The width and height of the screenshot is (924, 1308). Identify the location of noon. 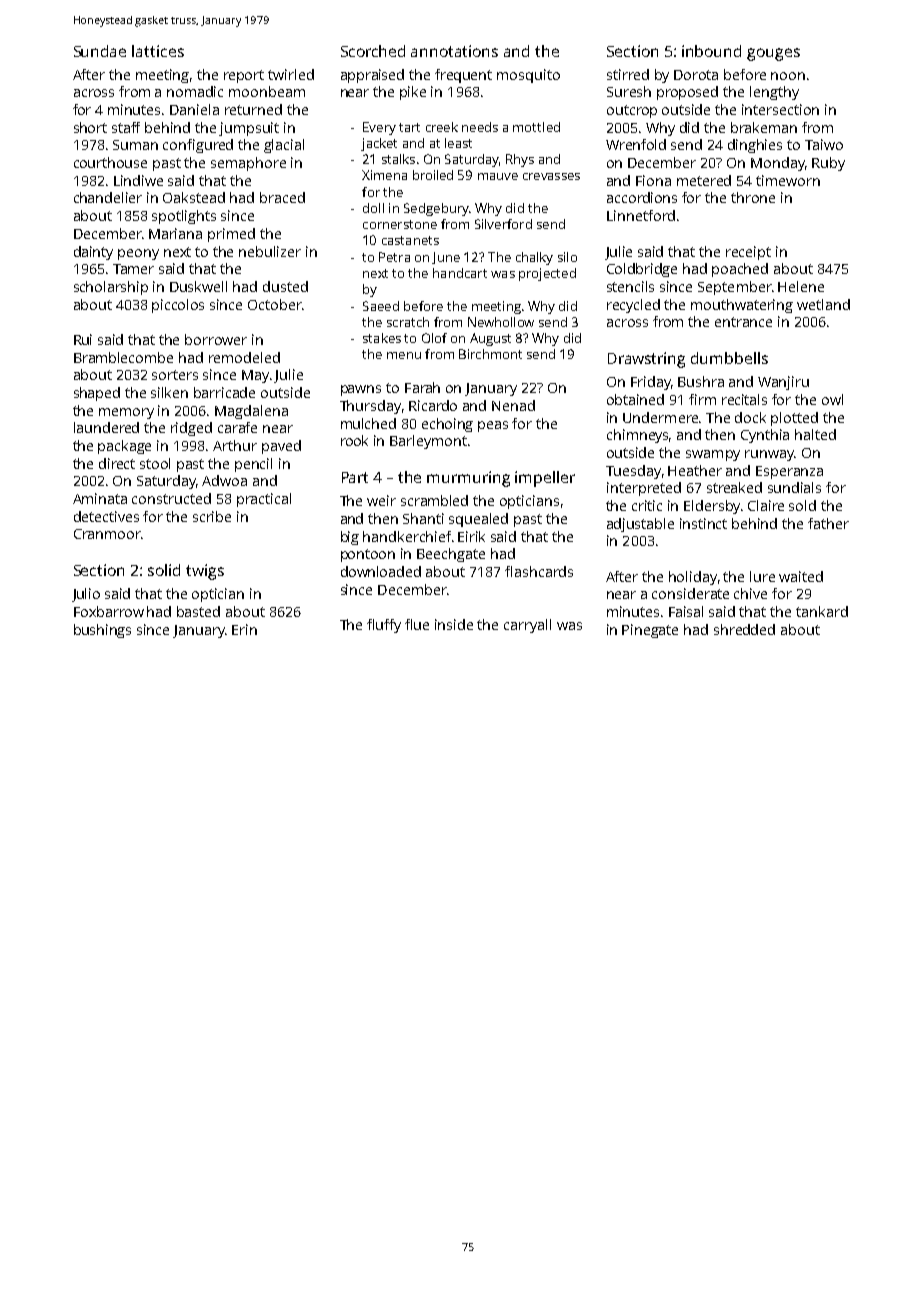
(788, 76).
